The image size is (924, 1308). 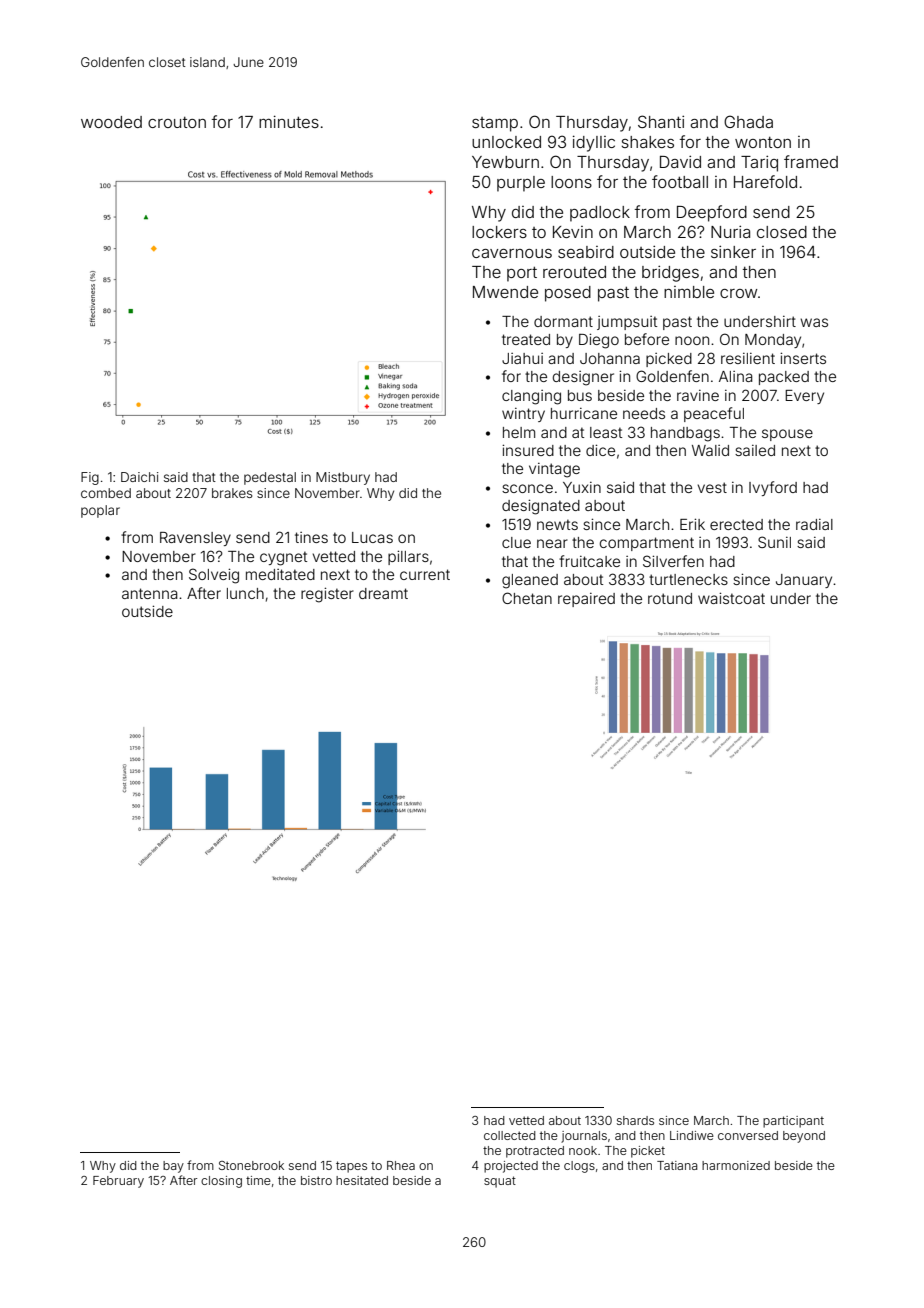 What do you see at coordinates (245, 593) in the image?
I see `lunch` at bounding box center [245, 593].
